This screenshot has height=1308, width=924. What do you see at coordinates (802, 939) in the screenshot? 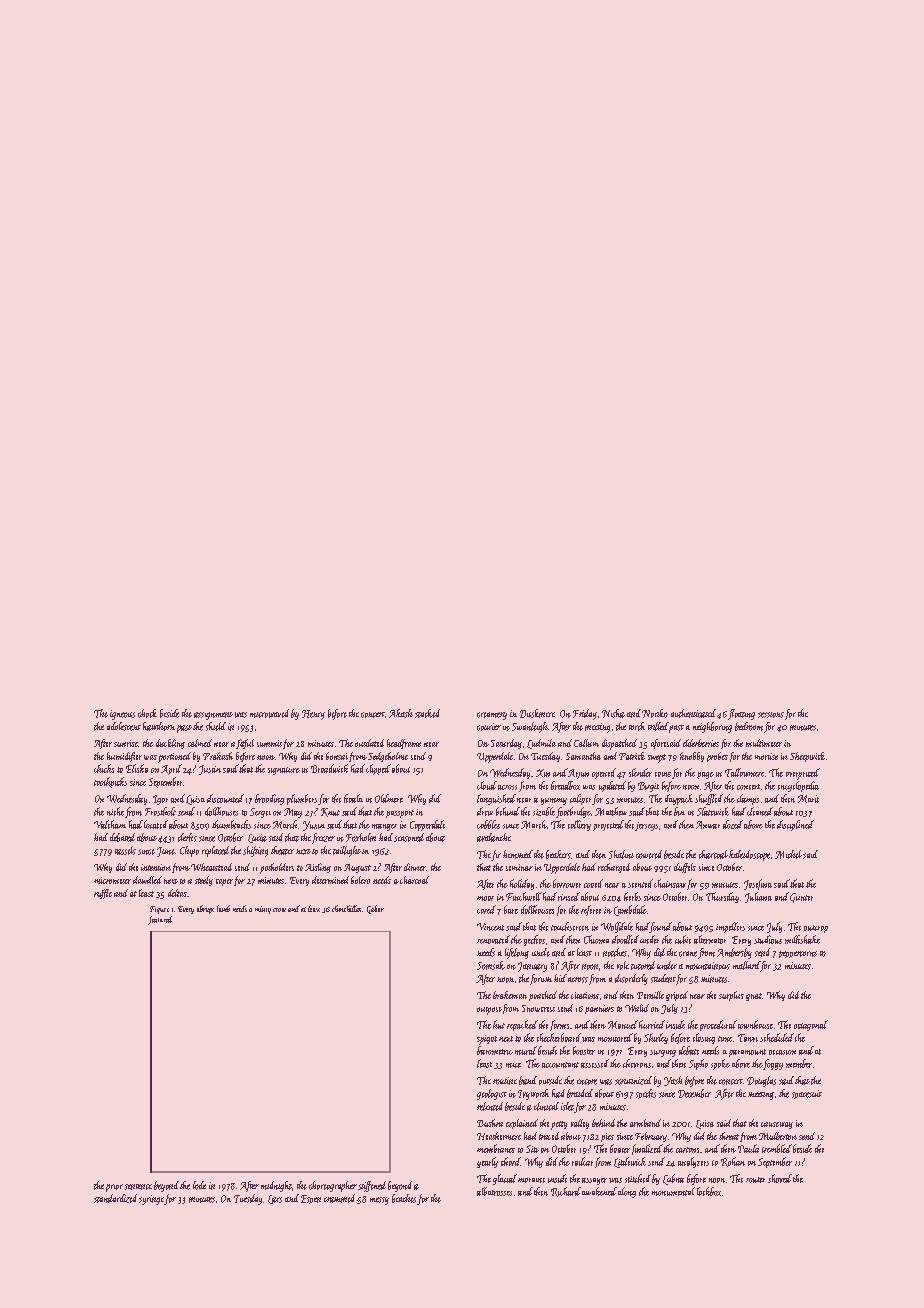
I see `milkshake` at bounding box center [802, 939].
